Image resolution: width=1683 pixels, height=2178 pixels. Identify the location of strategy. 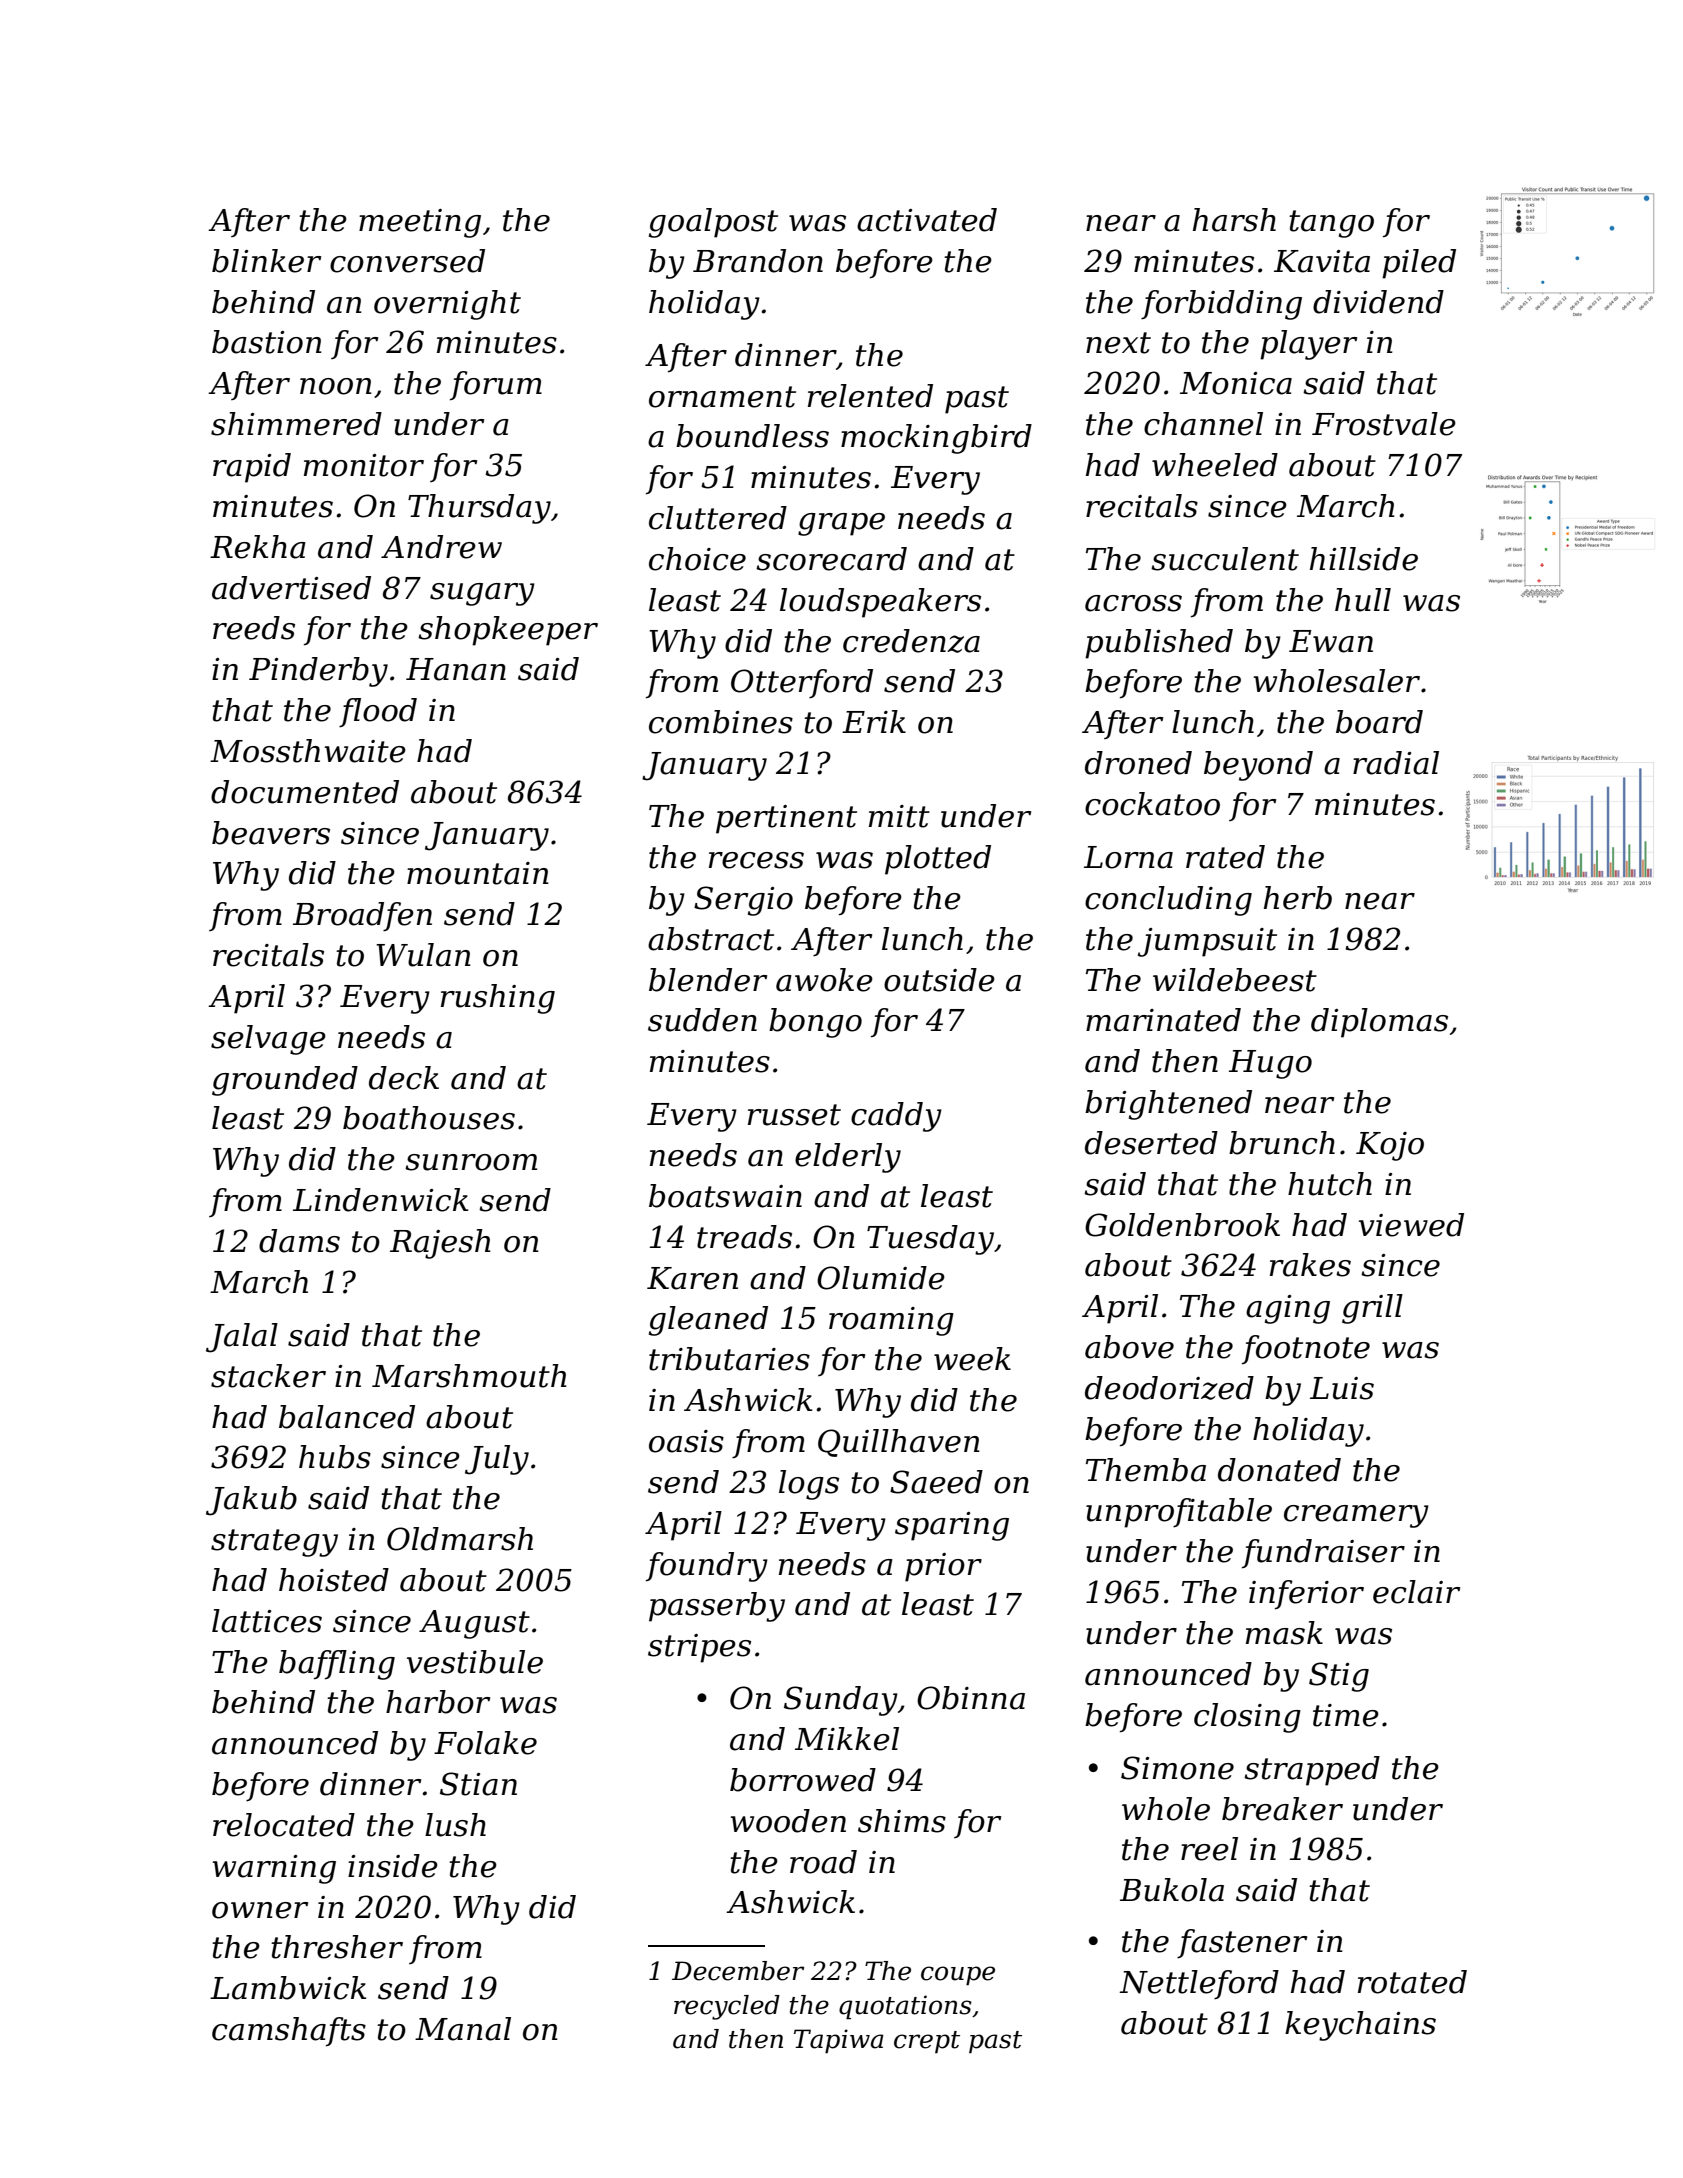
(274, 1543).
